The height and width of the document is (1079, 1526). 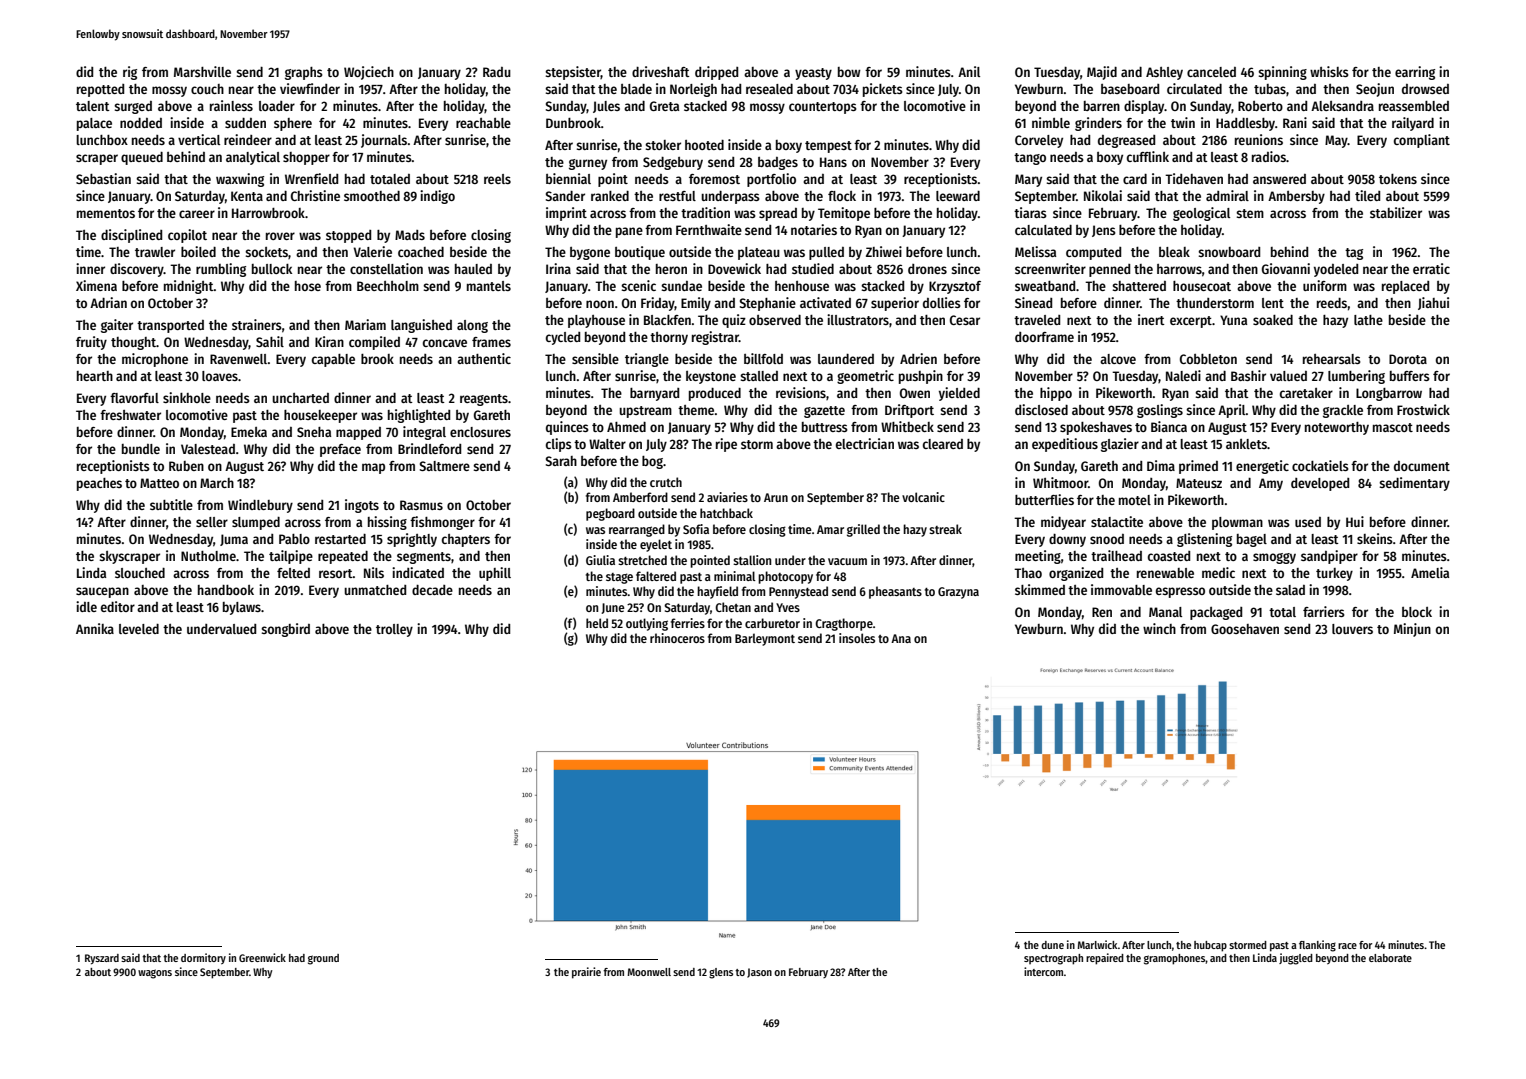 What do you see at coordinates (95, 628) in the document?
I see `Annika` at bounding box center [95, 628].
